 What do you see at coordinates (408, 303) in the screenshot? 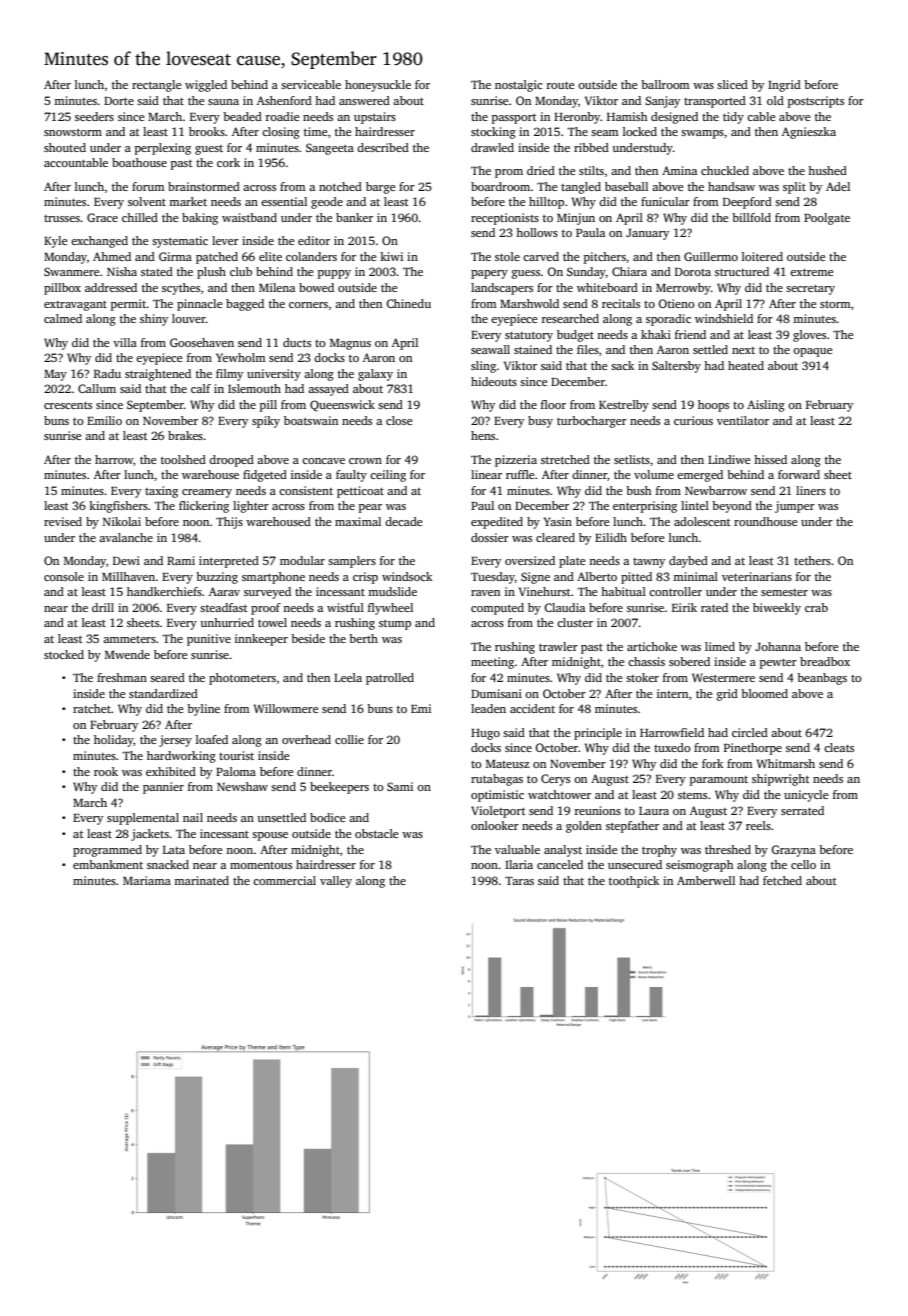
I see `Chinedu` at bounding box center [408, 303].
